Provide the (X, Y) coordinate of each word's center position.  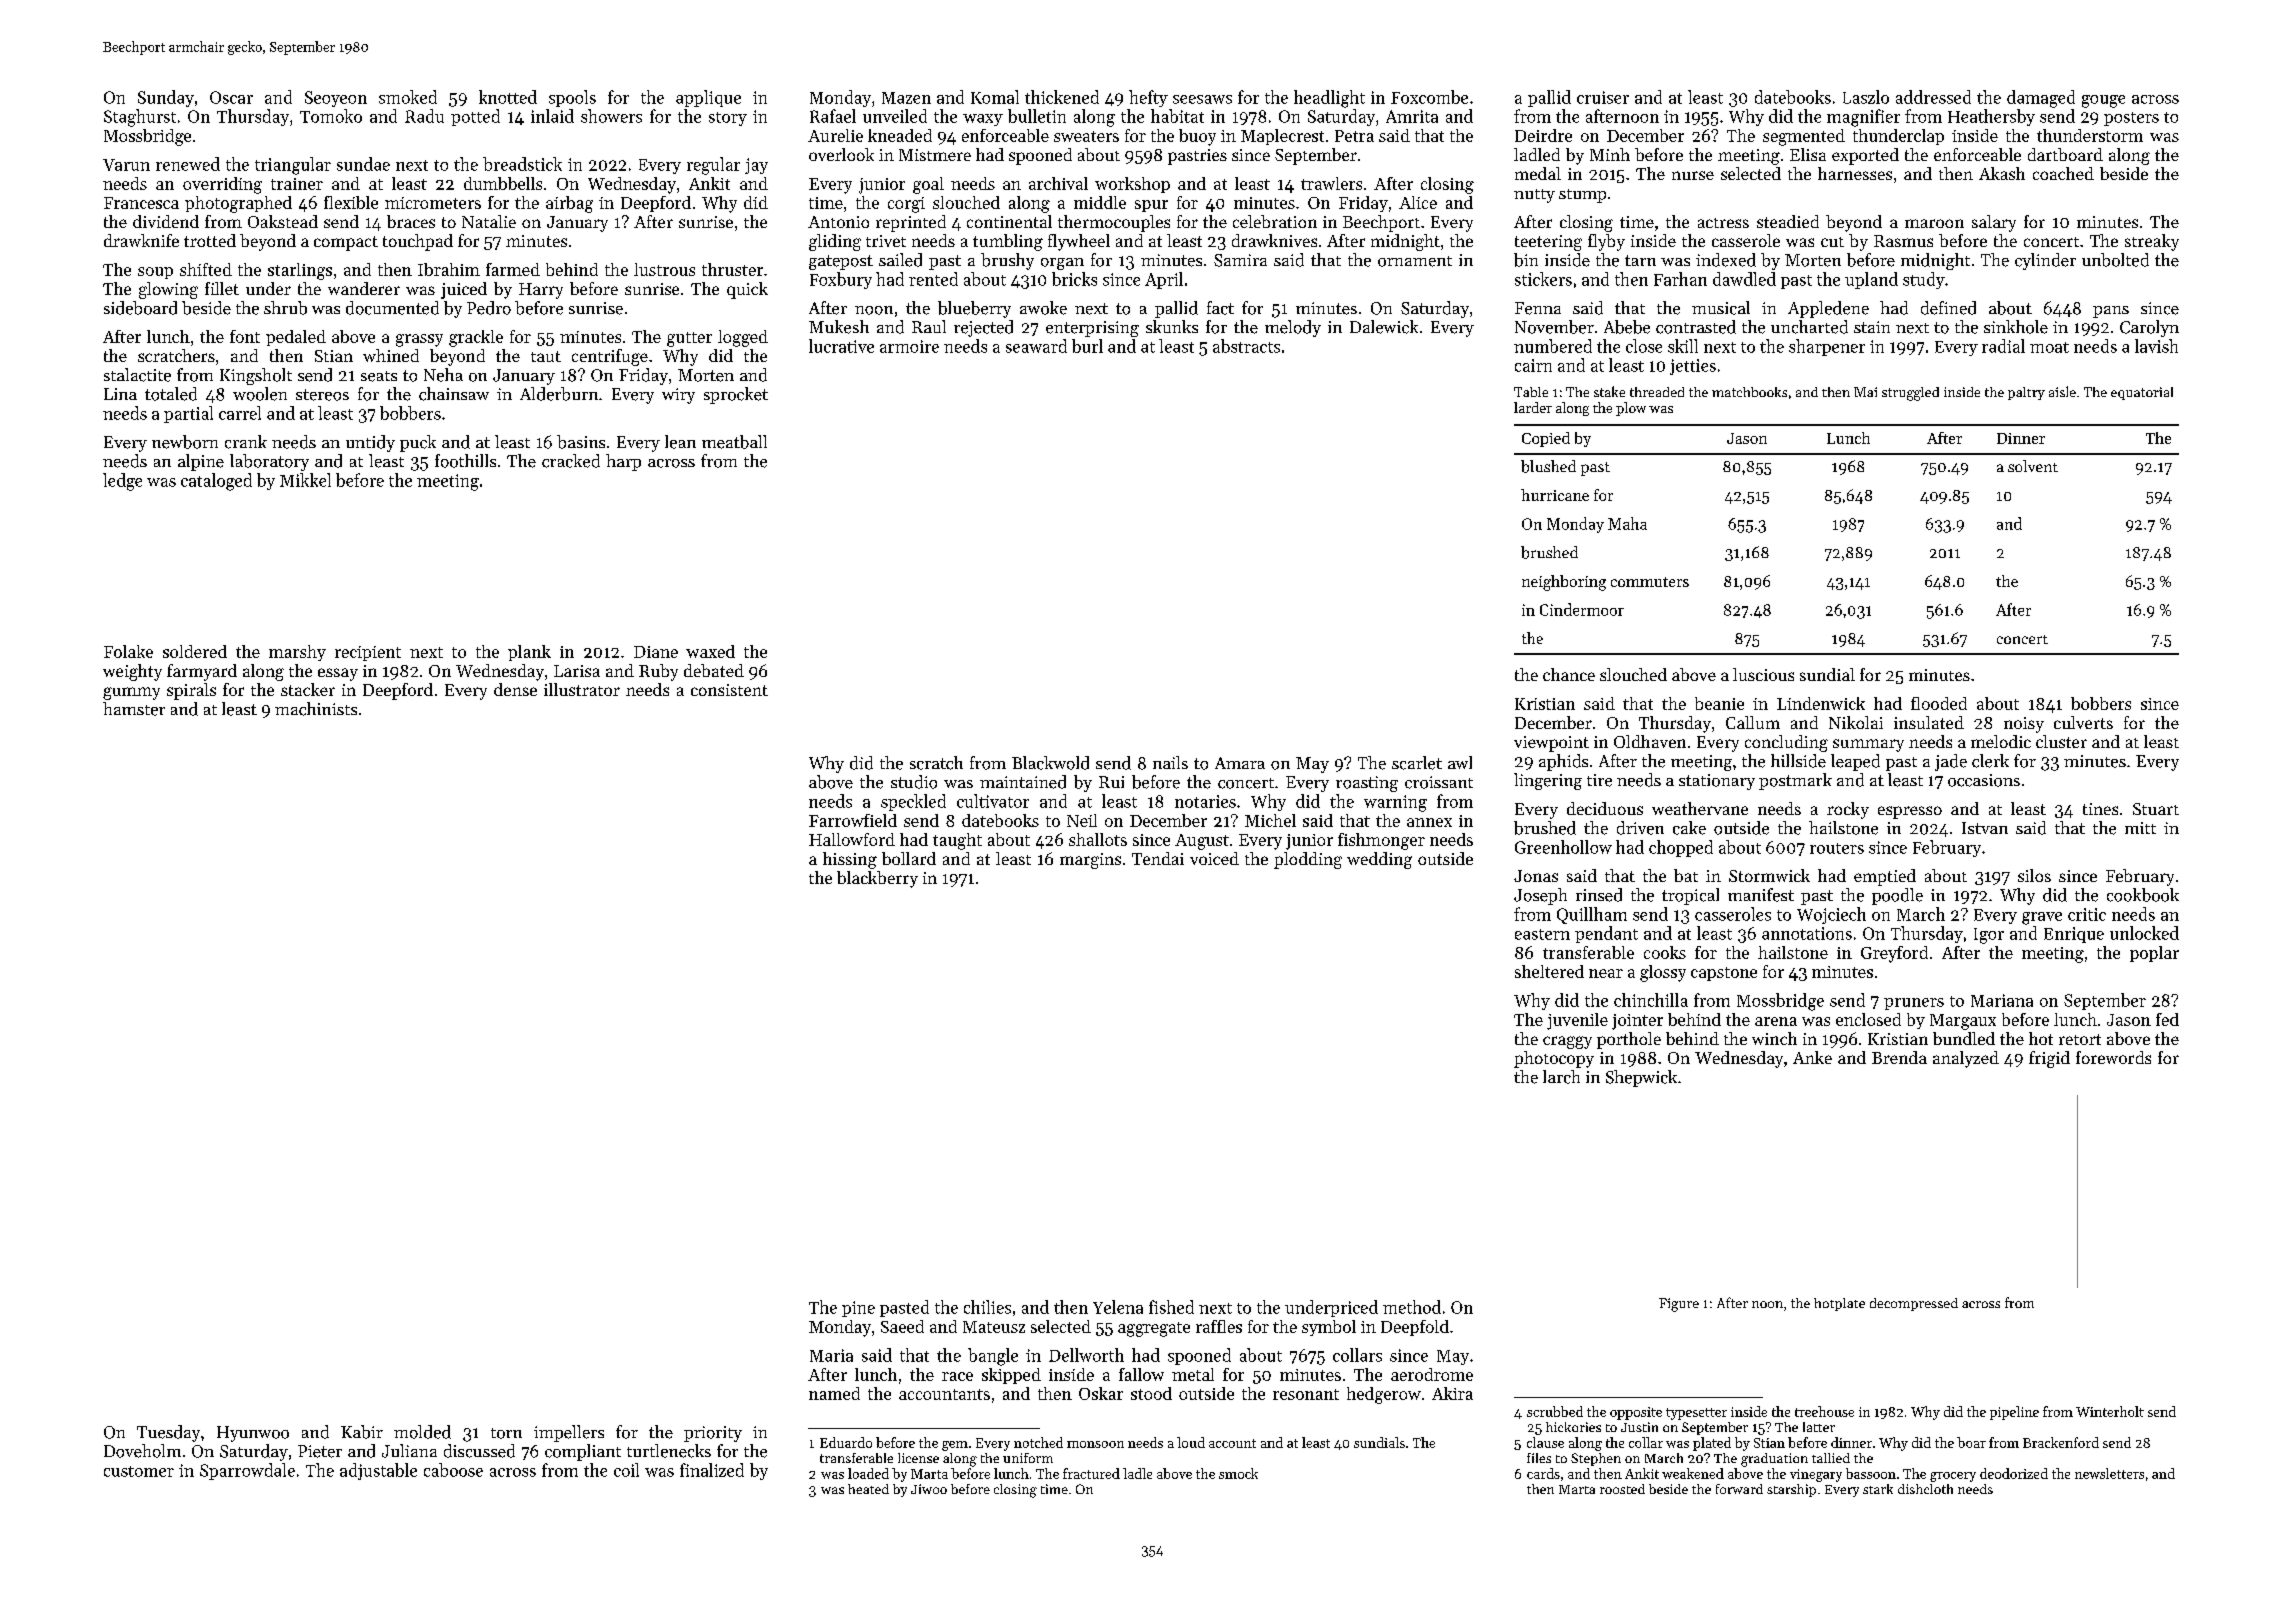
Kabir (362, 1432)
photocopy (1554, 1059)
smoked (408, 97)
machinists (316, 709)
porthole (1629, 1040)
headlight (1329, 99)
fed (2167, 1019)
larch (1561, 1077)
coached (2063, 173)
